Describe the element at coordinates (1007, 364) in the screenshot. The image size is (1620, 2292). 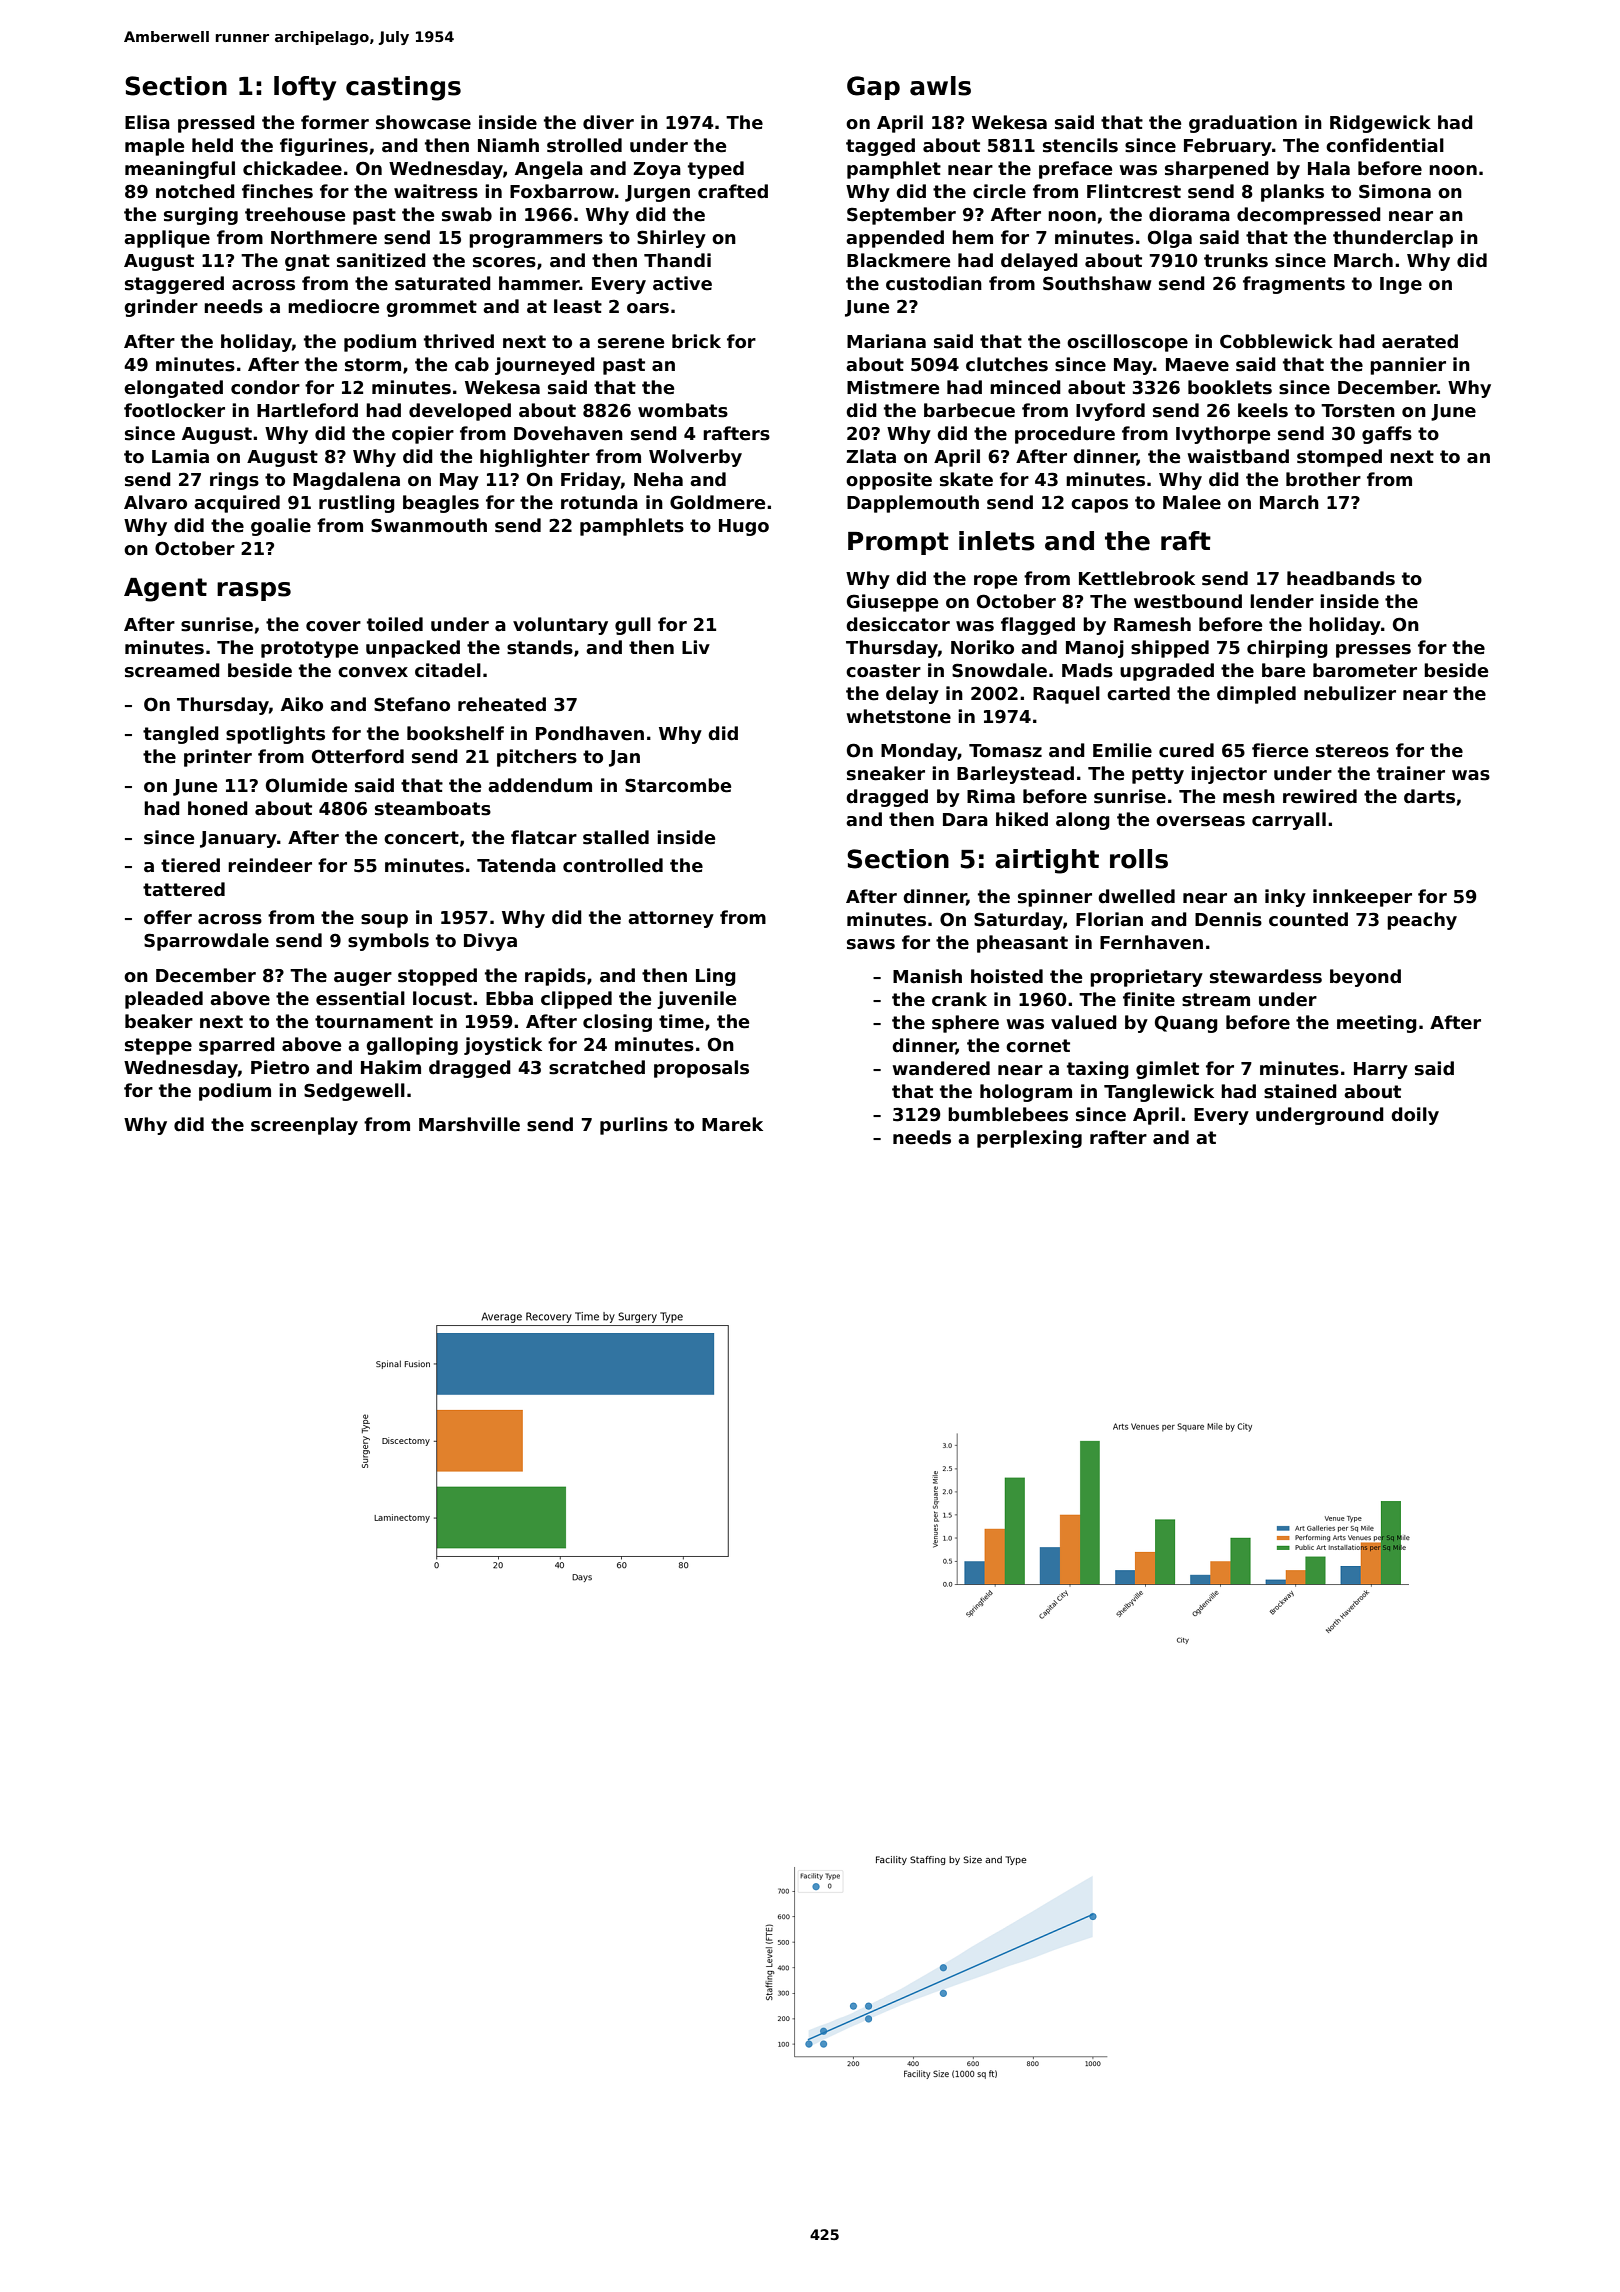
I see `clutches` at that location.
